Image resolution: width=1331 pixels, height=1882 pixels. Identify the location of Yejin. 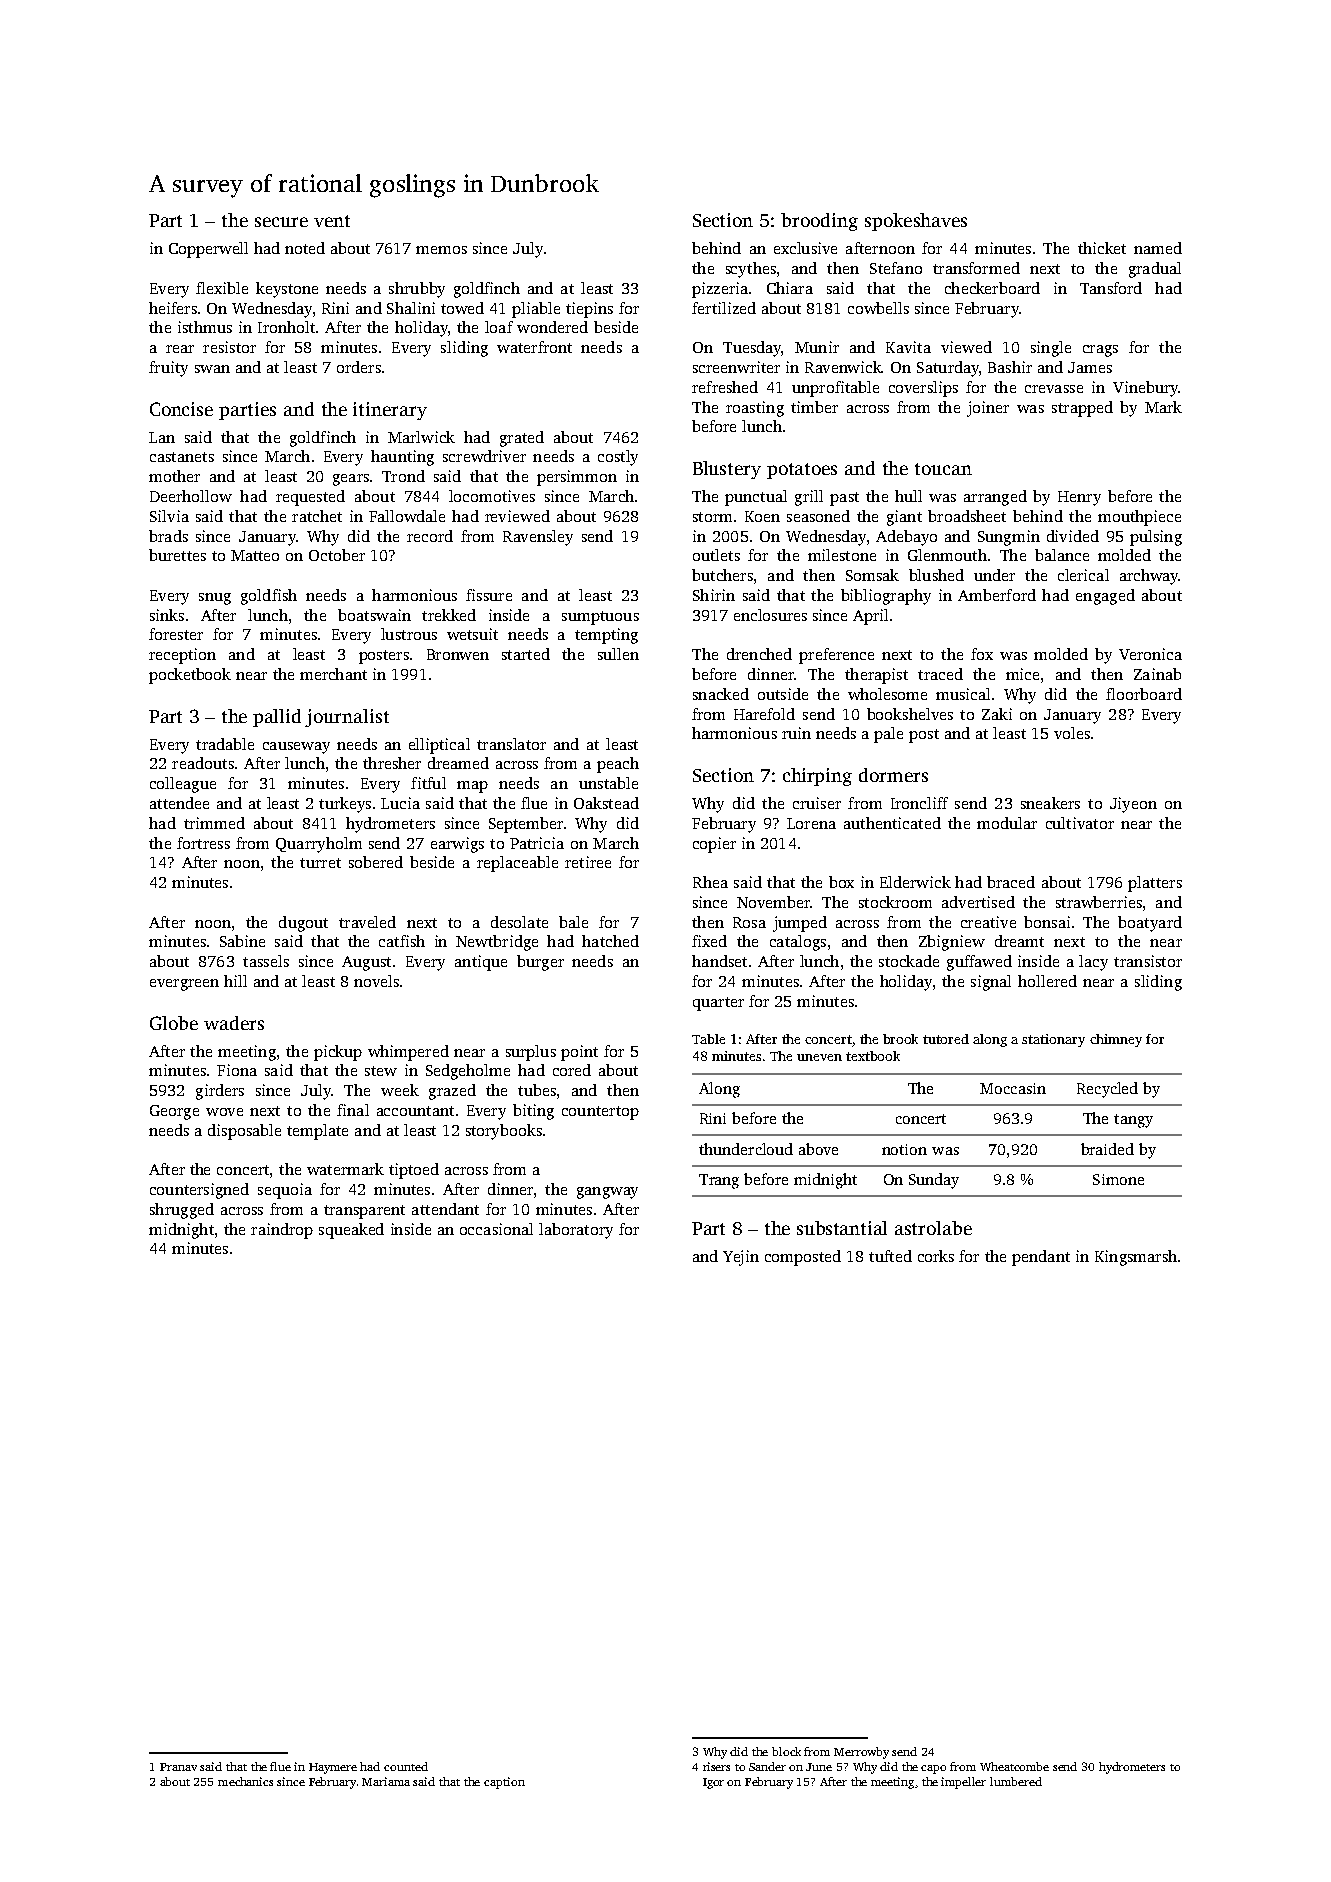
(741, 1258).
